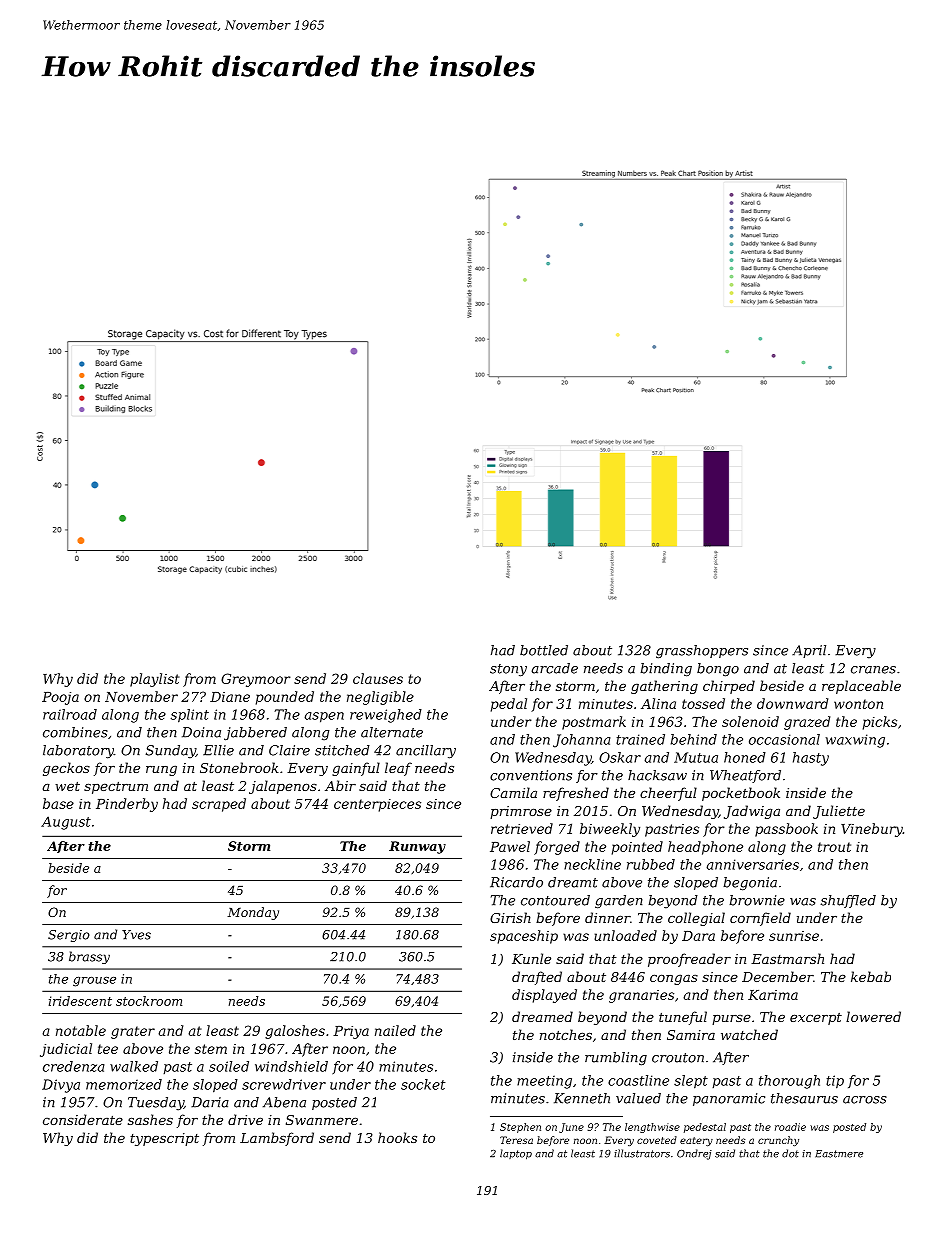 This image has width=952, height=1233. What do you see at coordinates (873, 670) in the image?
I see `cranes` at bounding box center [873, 670].
